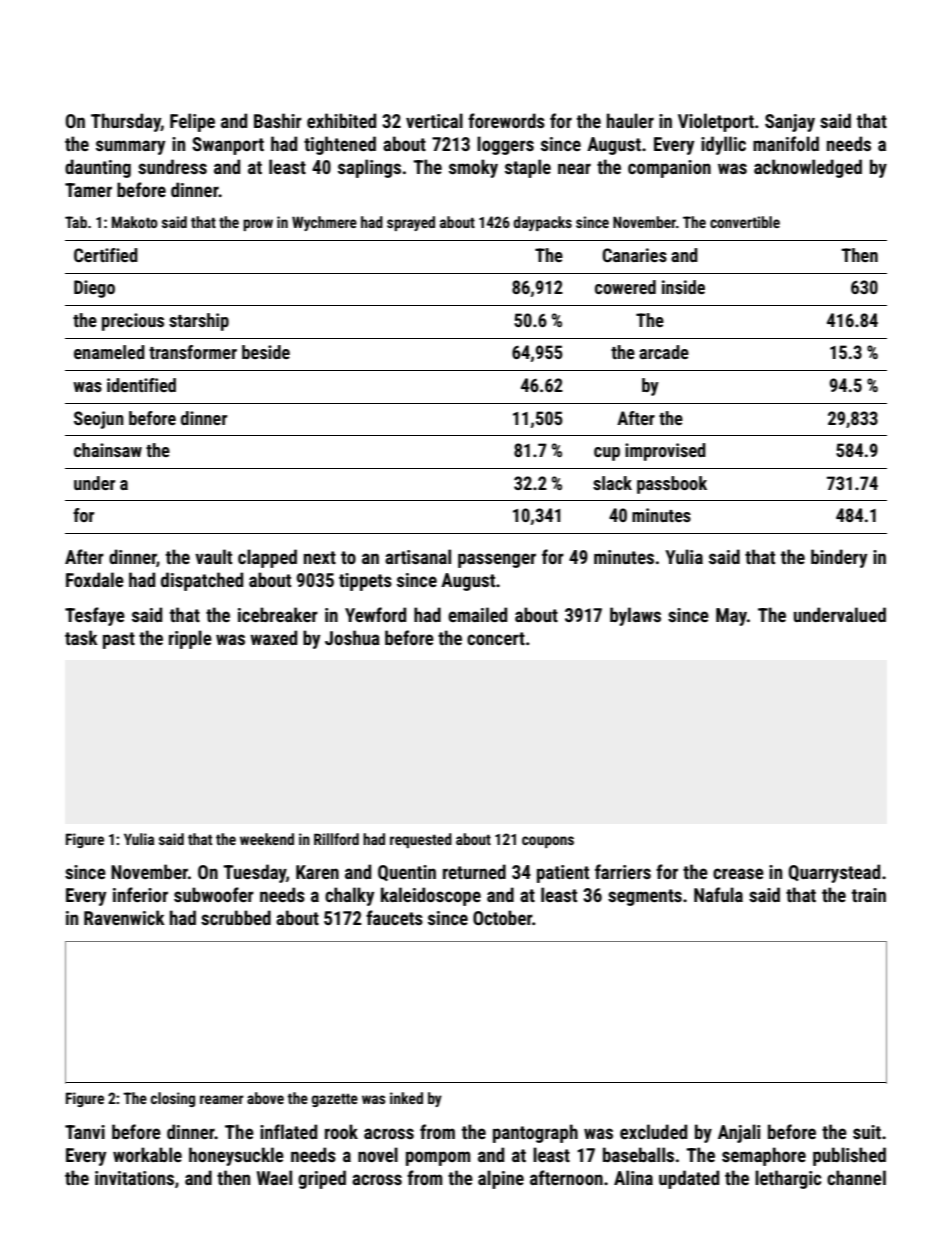 This screenshot has height=1233, width=952. I want to click on tippets, so click(365, 582).
